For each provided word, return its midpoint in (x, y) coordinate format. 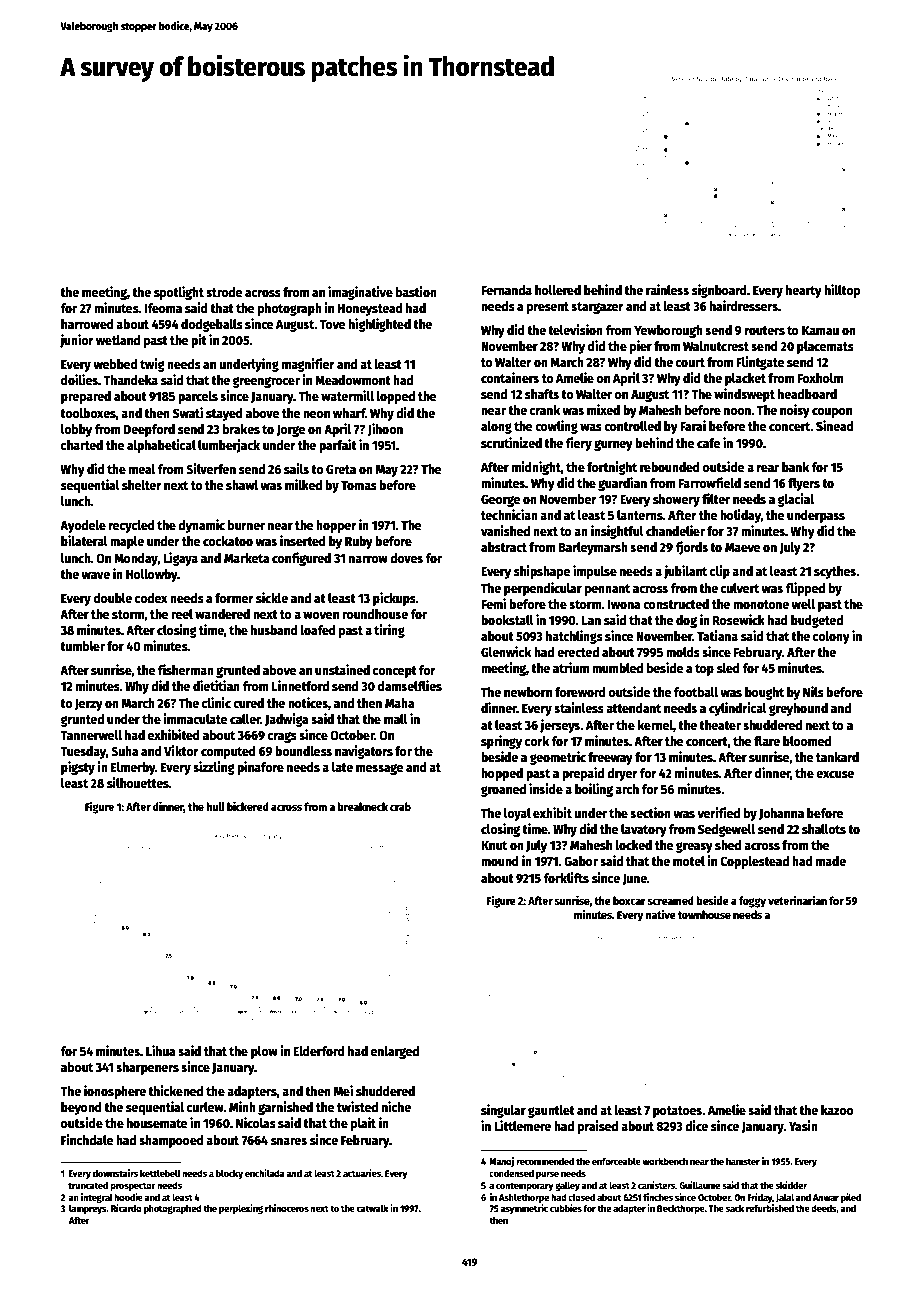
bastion (416, 291)
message (380, 769)
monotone (761, 604)
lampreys (88, 1209)
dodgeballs (212, 325)
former (234, 598)
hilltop (843, 291)
